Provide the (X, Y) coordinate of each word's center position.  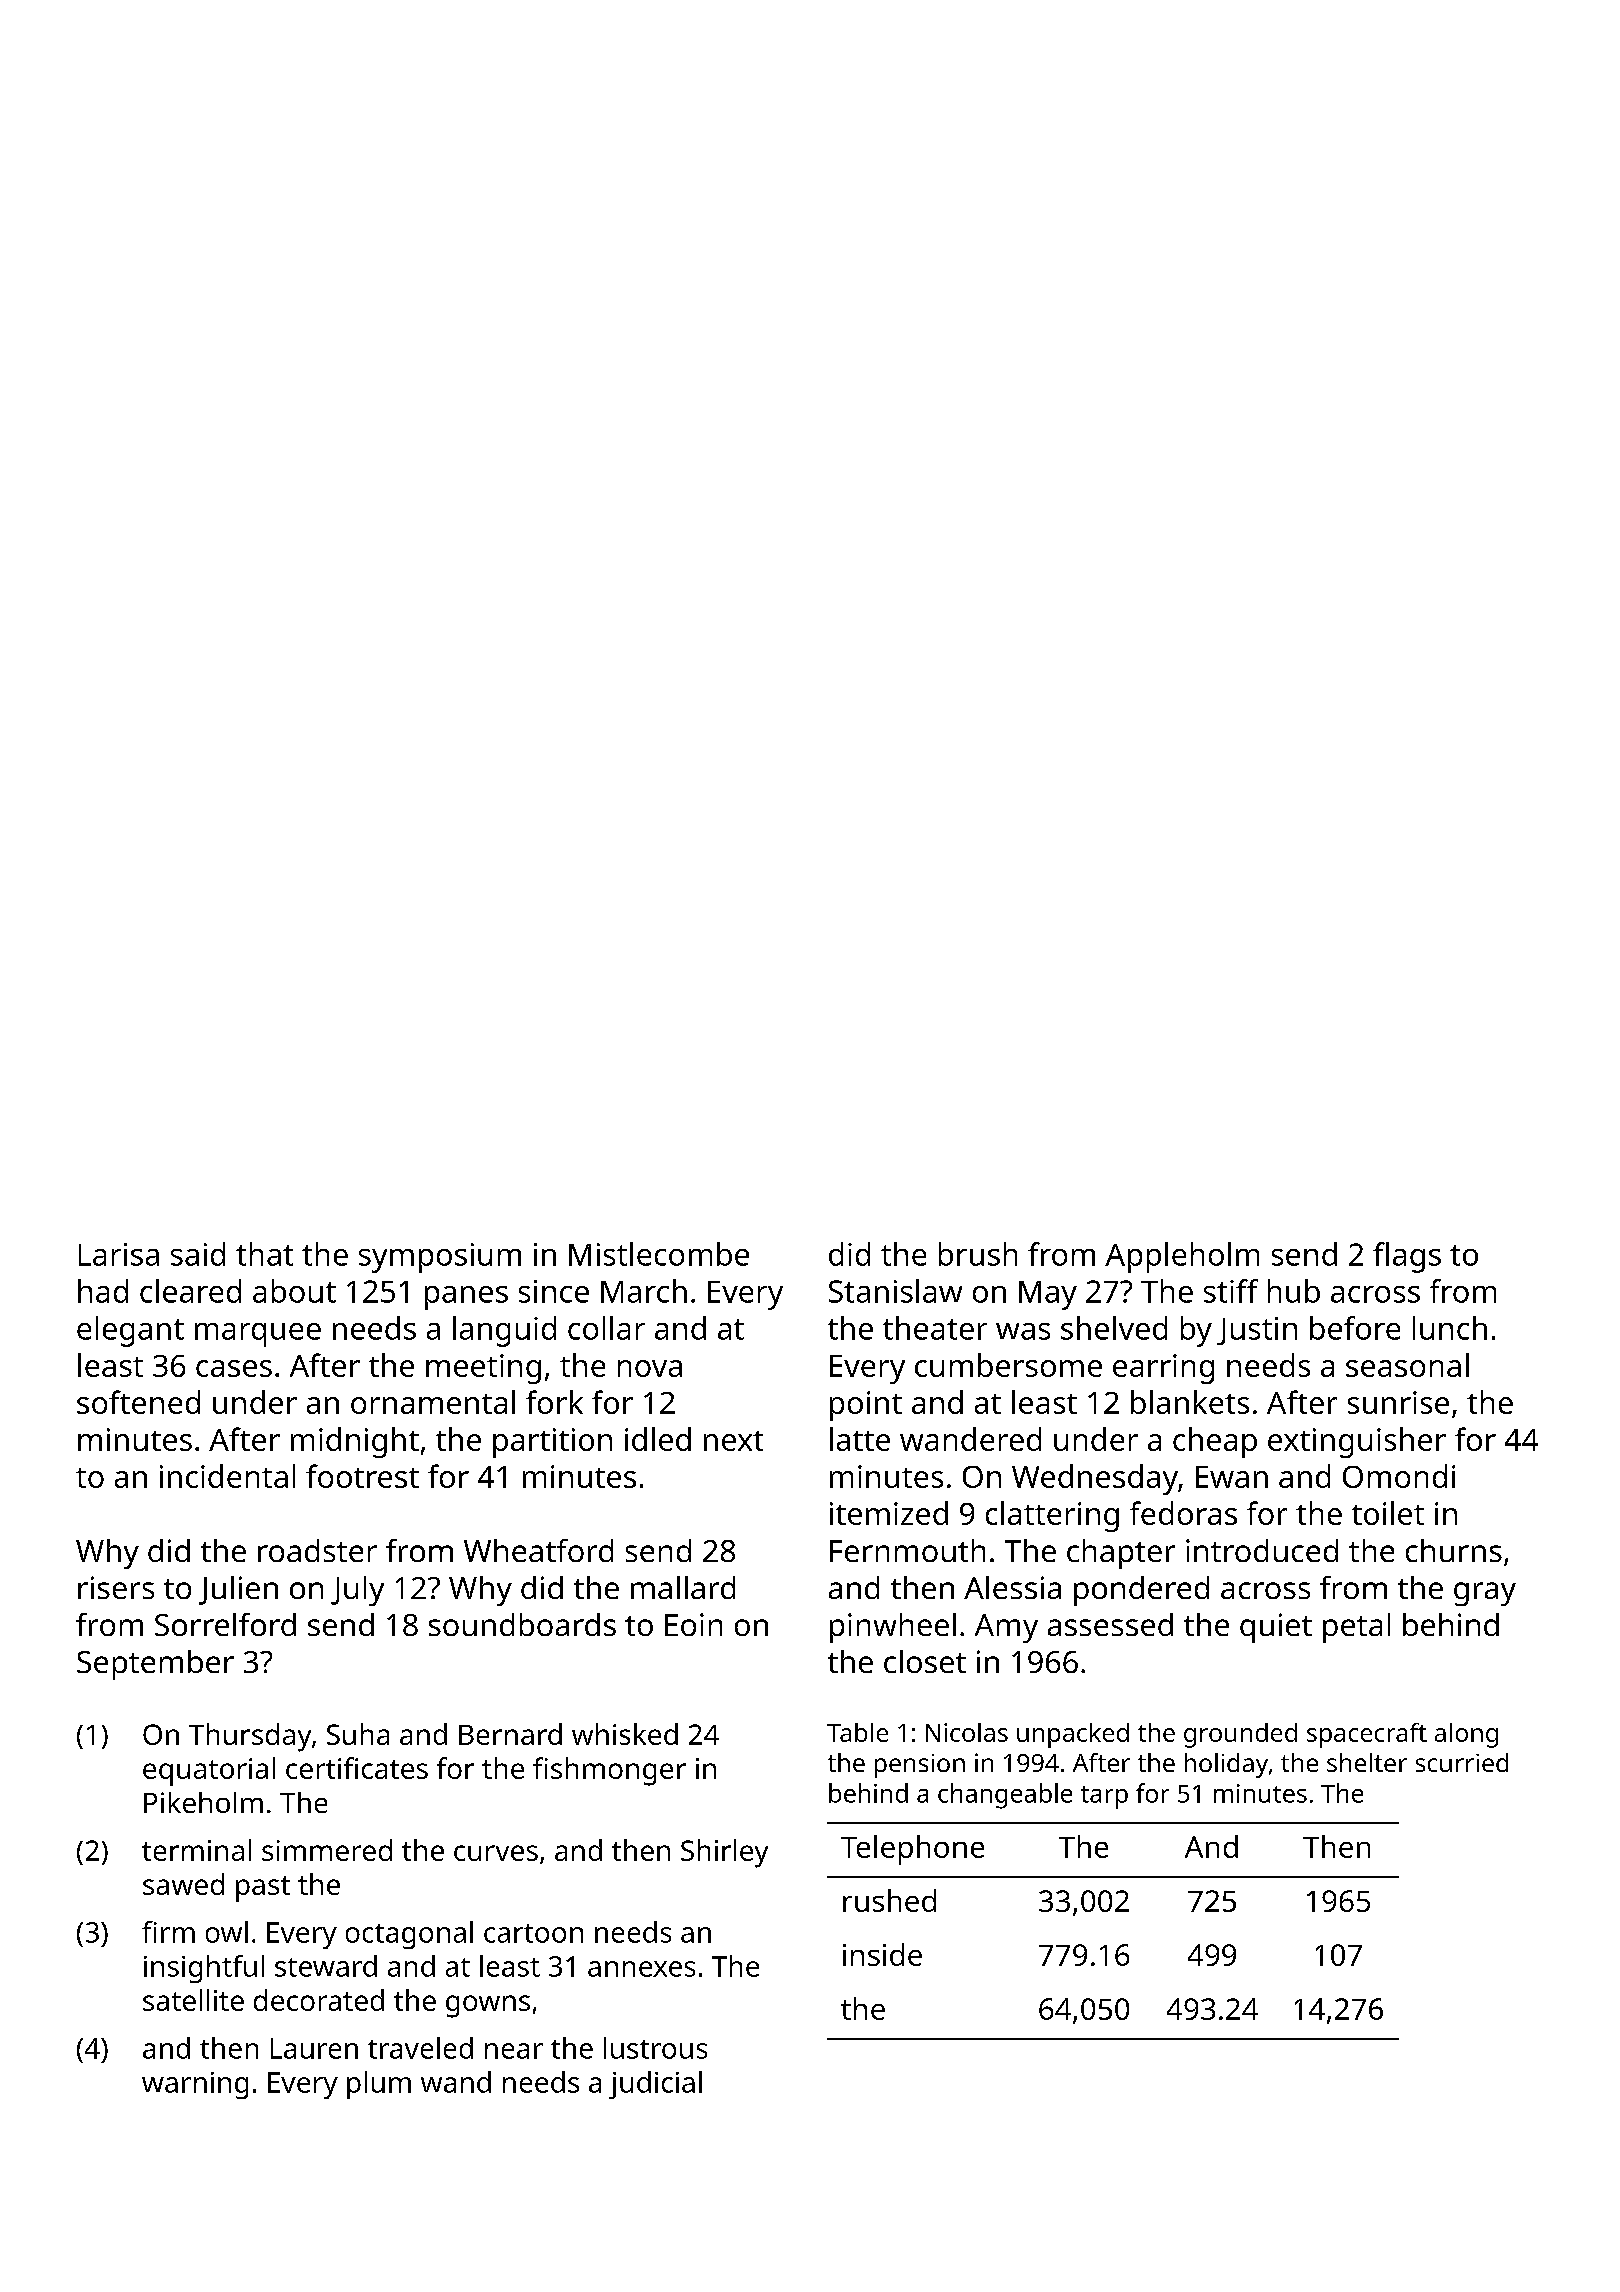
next (733, 1441)
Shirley (724, 1853)
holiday (1226, 1765)
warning (195, 2085)
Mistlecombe (659, 1254)
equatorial (209, 1771)
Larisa (119, 1254)
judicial (655, 2085)
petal (1356, 1628)
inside (882, 1954)
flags (1407, 1257)
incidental (227, 1476)
